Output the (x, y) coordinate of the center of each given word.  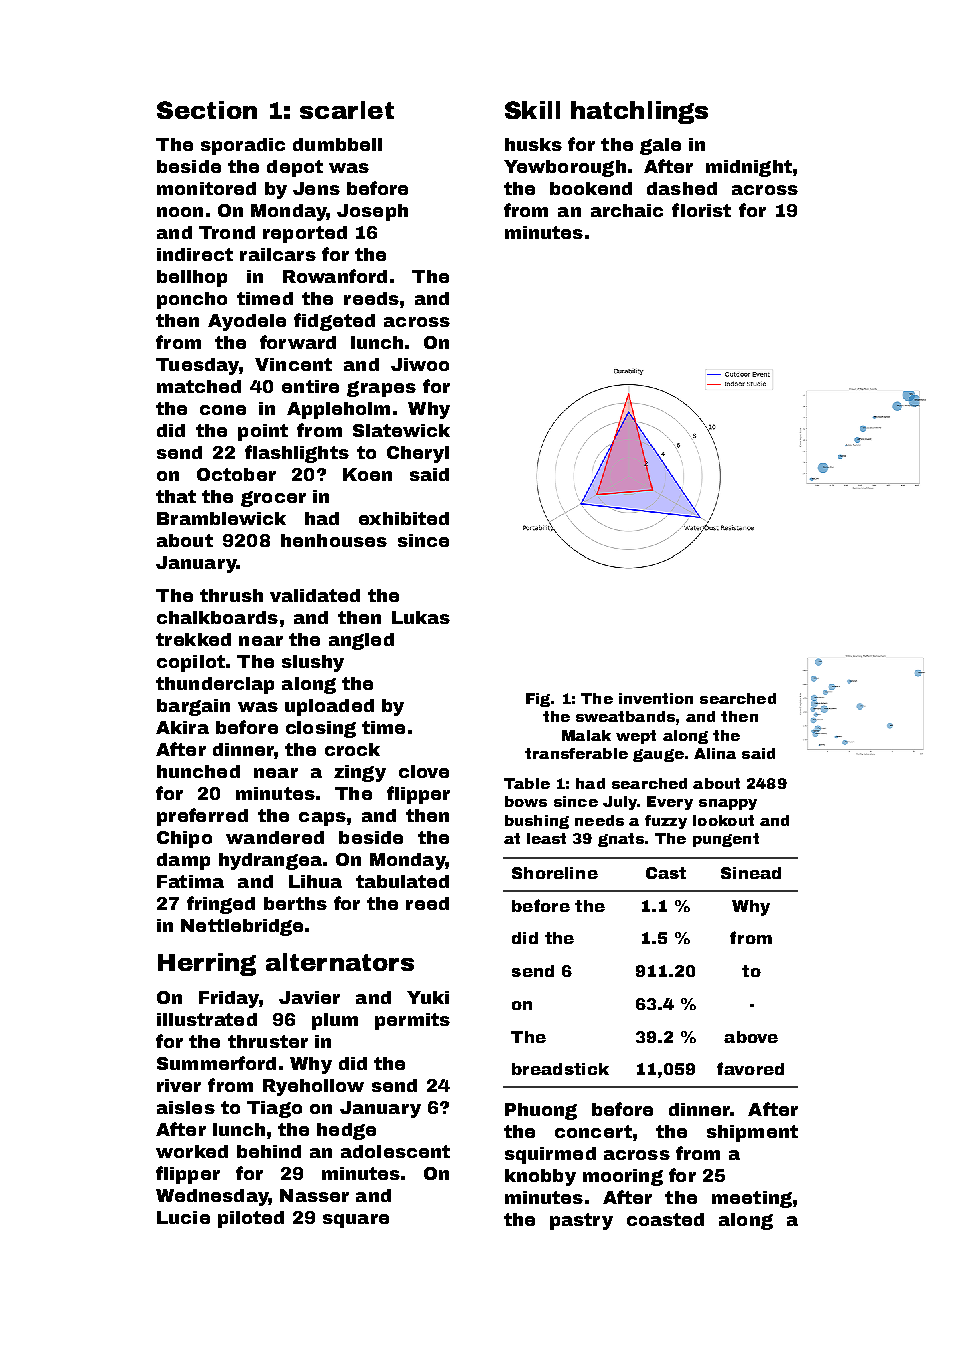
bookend (591, 188)
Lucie (183, 1217)
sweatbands (625, 716)
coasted (665, 1219)
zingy (360, 773)
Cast (666, 873)
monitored (206, 188)
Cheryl (418, 454)
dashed (682, 188)
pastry (581, 1221)
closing (321, 729)
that (176, 496)
